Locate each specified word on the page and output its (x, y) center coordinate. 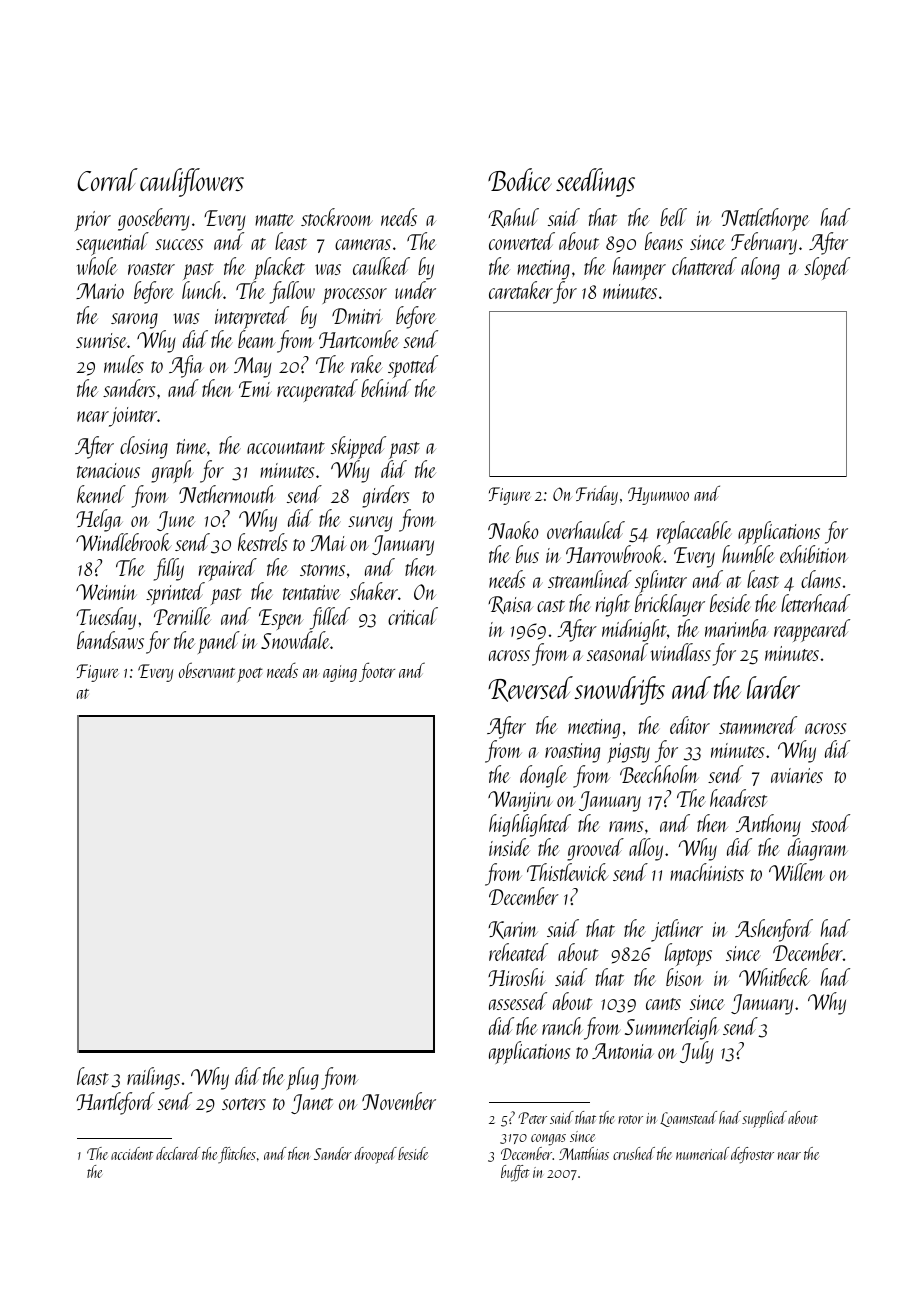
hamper (639, 268)
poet (250, 675)
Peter (532, 1118)
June (176, 521)
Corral (107, 179)
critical (413, 616)
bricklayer (670, 605)
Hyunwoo (658, 496)
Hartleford (115, 1103)
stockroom (337, 217)
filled (329, 618)
